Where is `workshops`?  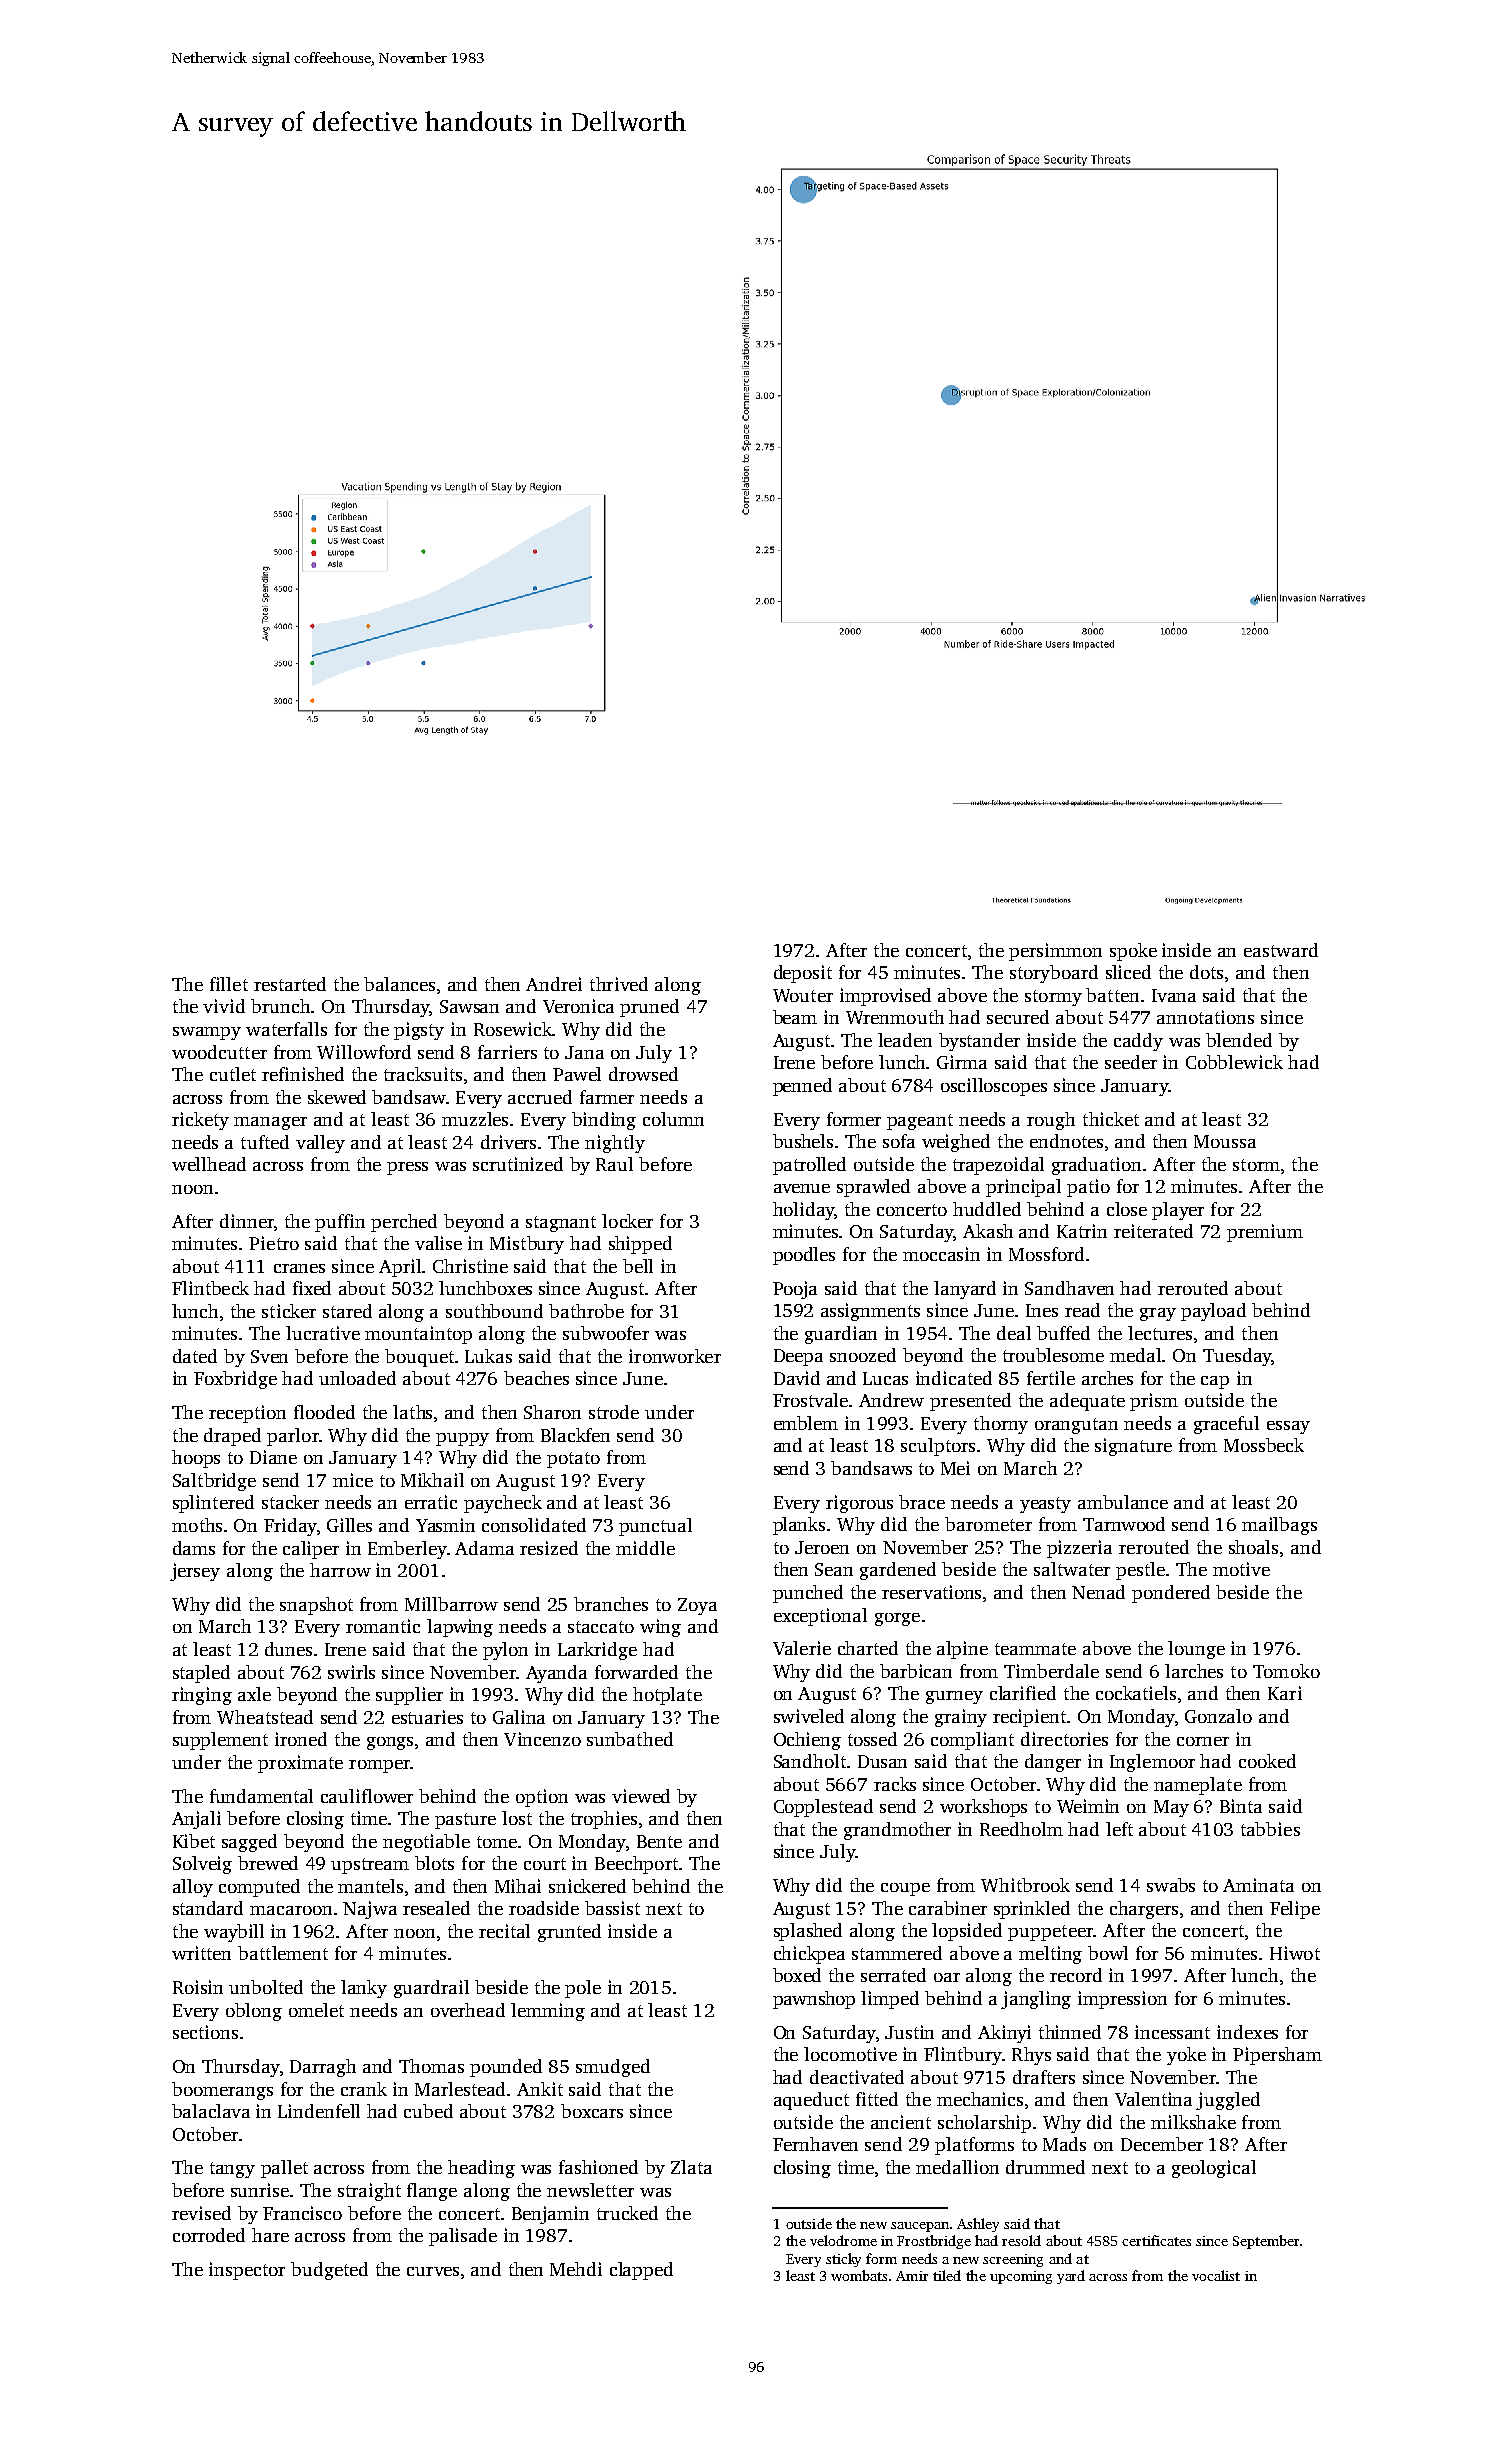
workshops is located at coordinates (983, 1808).
